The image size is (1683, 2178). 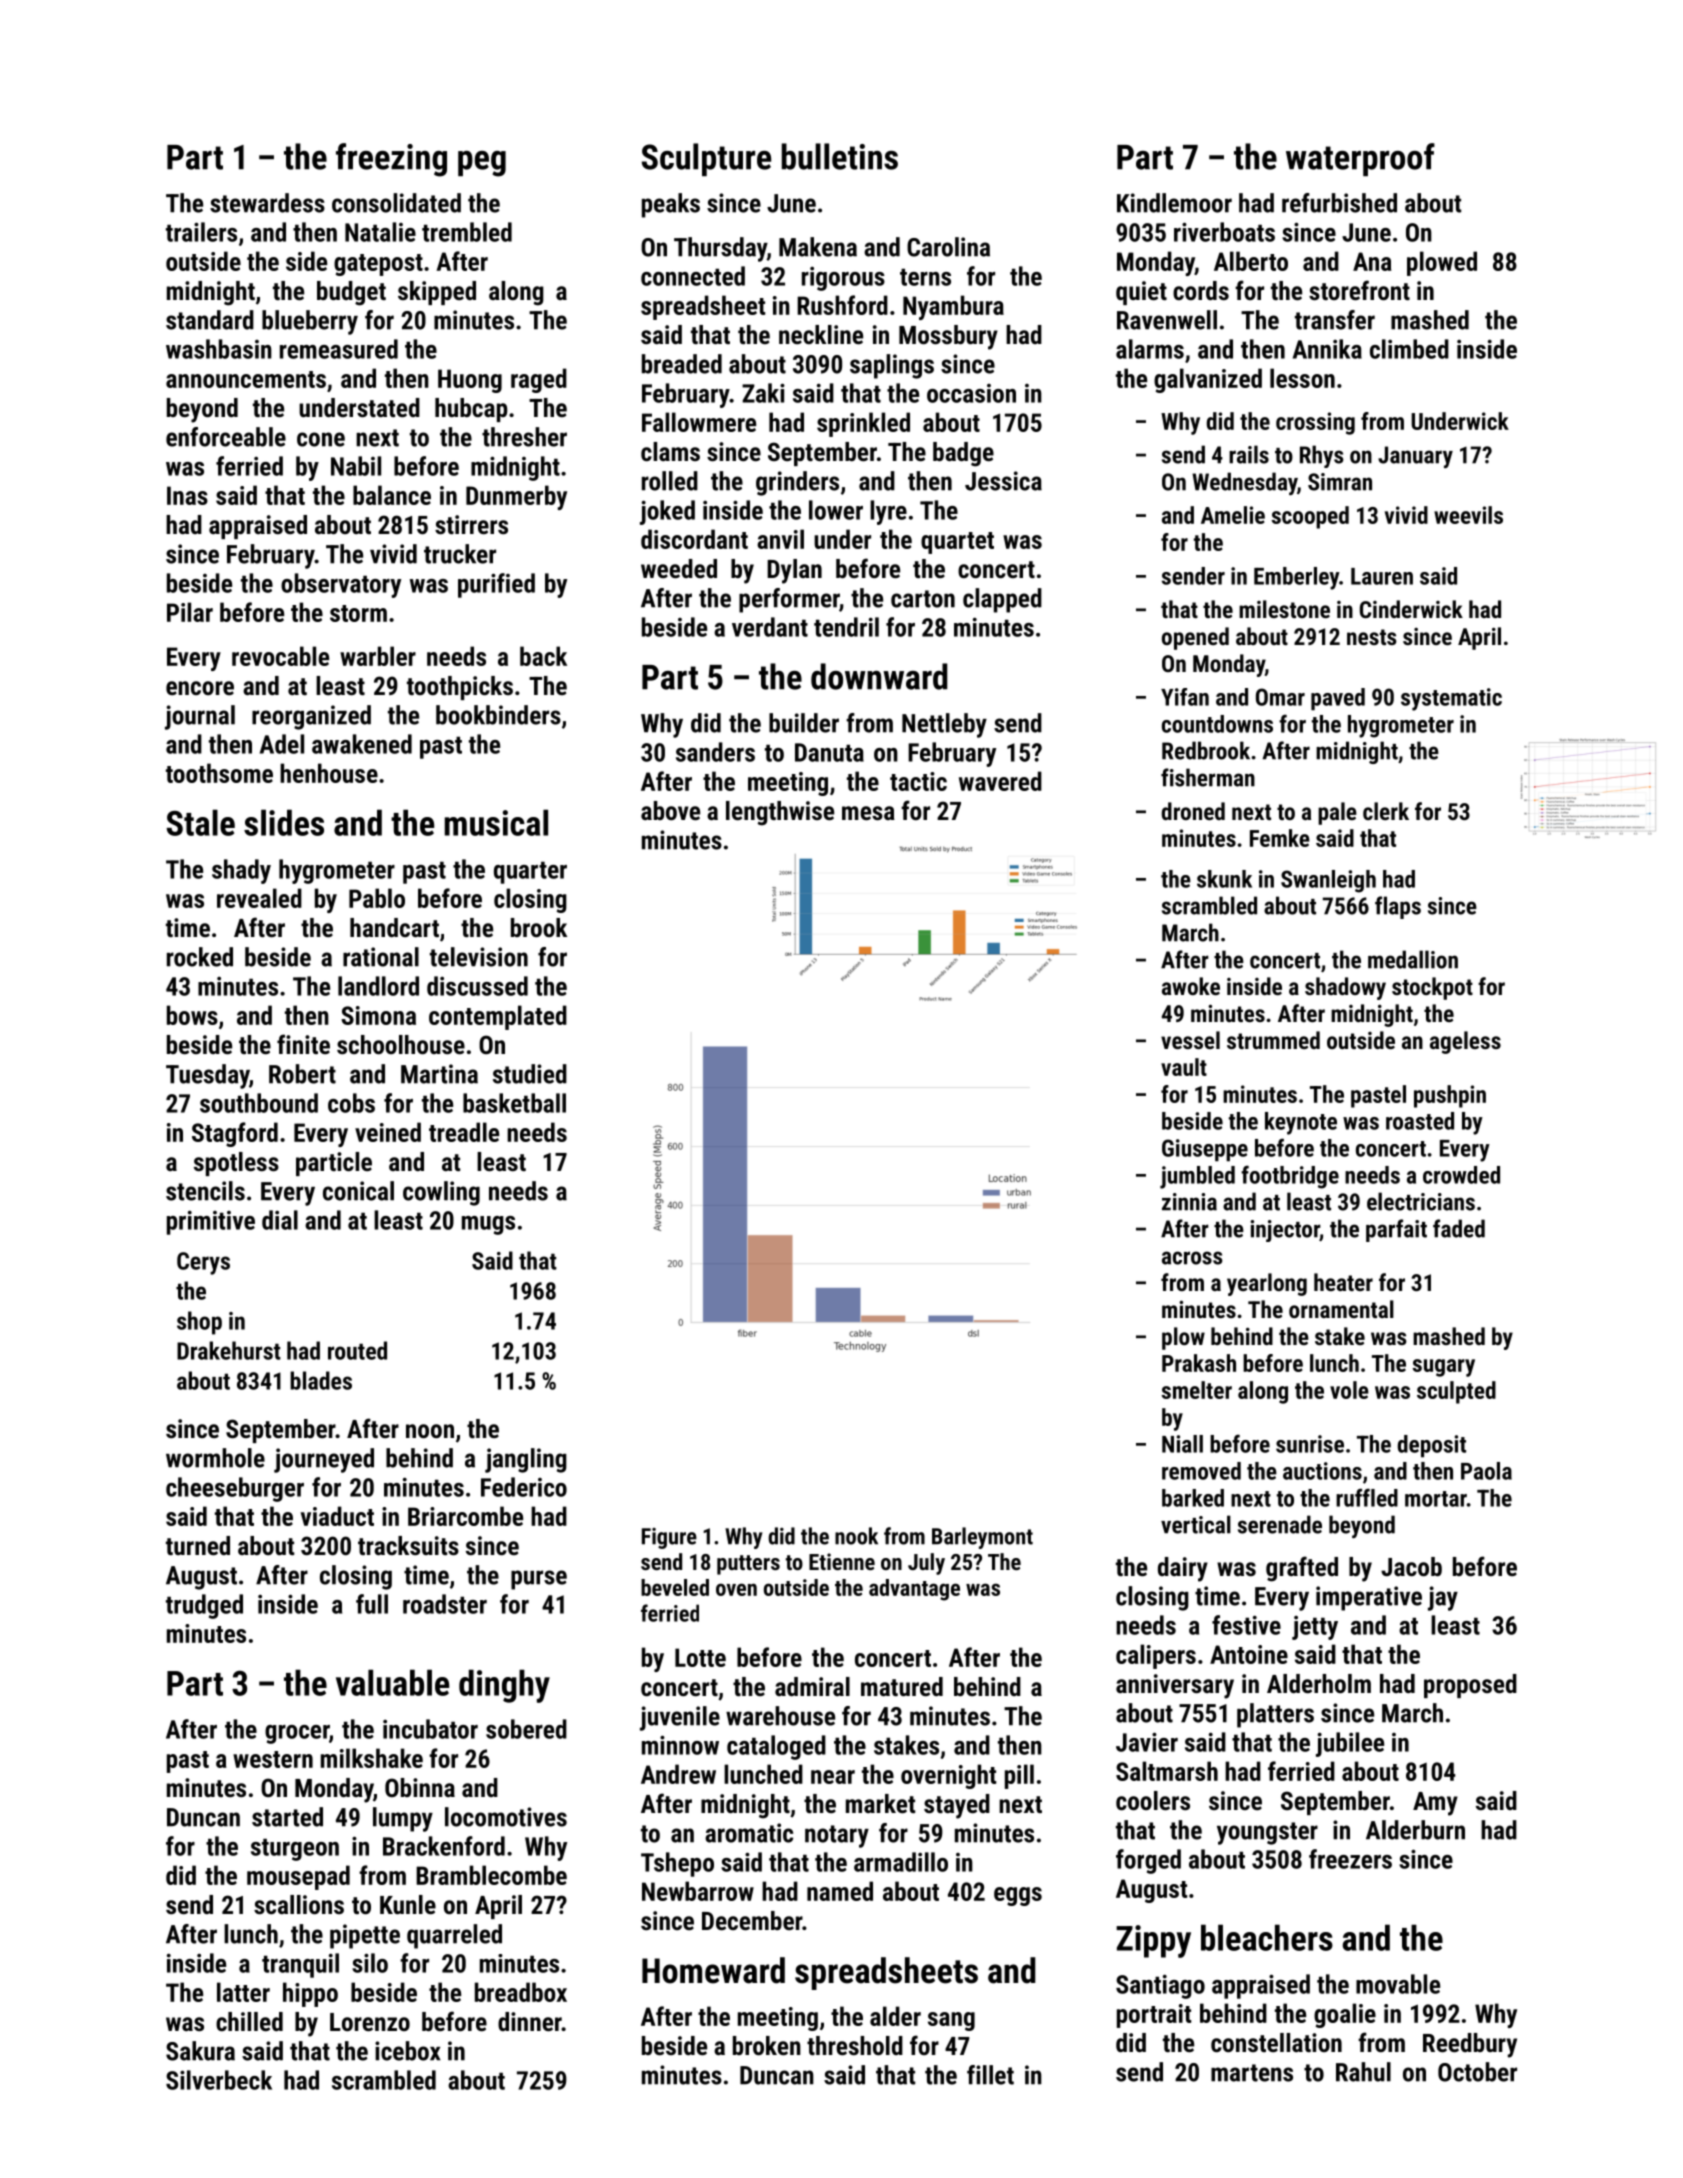 I want to click on proposed, so click(x=1470, y=1686).
